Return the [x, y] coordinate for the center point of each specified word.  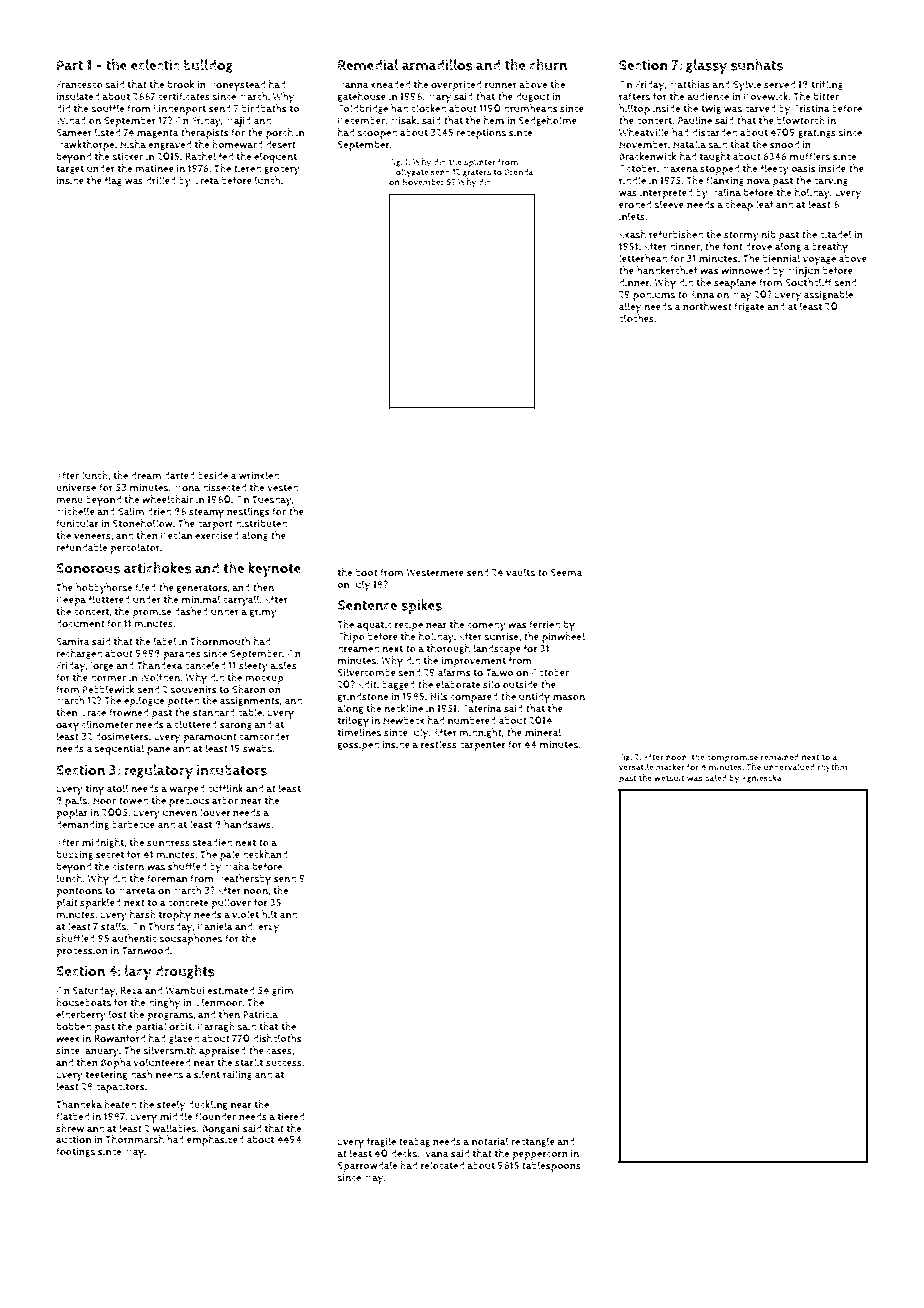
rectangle [533, 1142]
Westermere [435, 573]
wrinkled [259, 475]
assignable [828, 295]
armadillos [437, 65]
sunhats [757, 65]
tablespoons [551, 1166]
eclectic [155, 65]
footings [75, 1152]
